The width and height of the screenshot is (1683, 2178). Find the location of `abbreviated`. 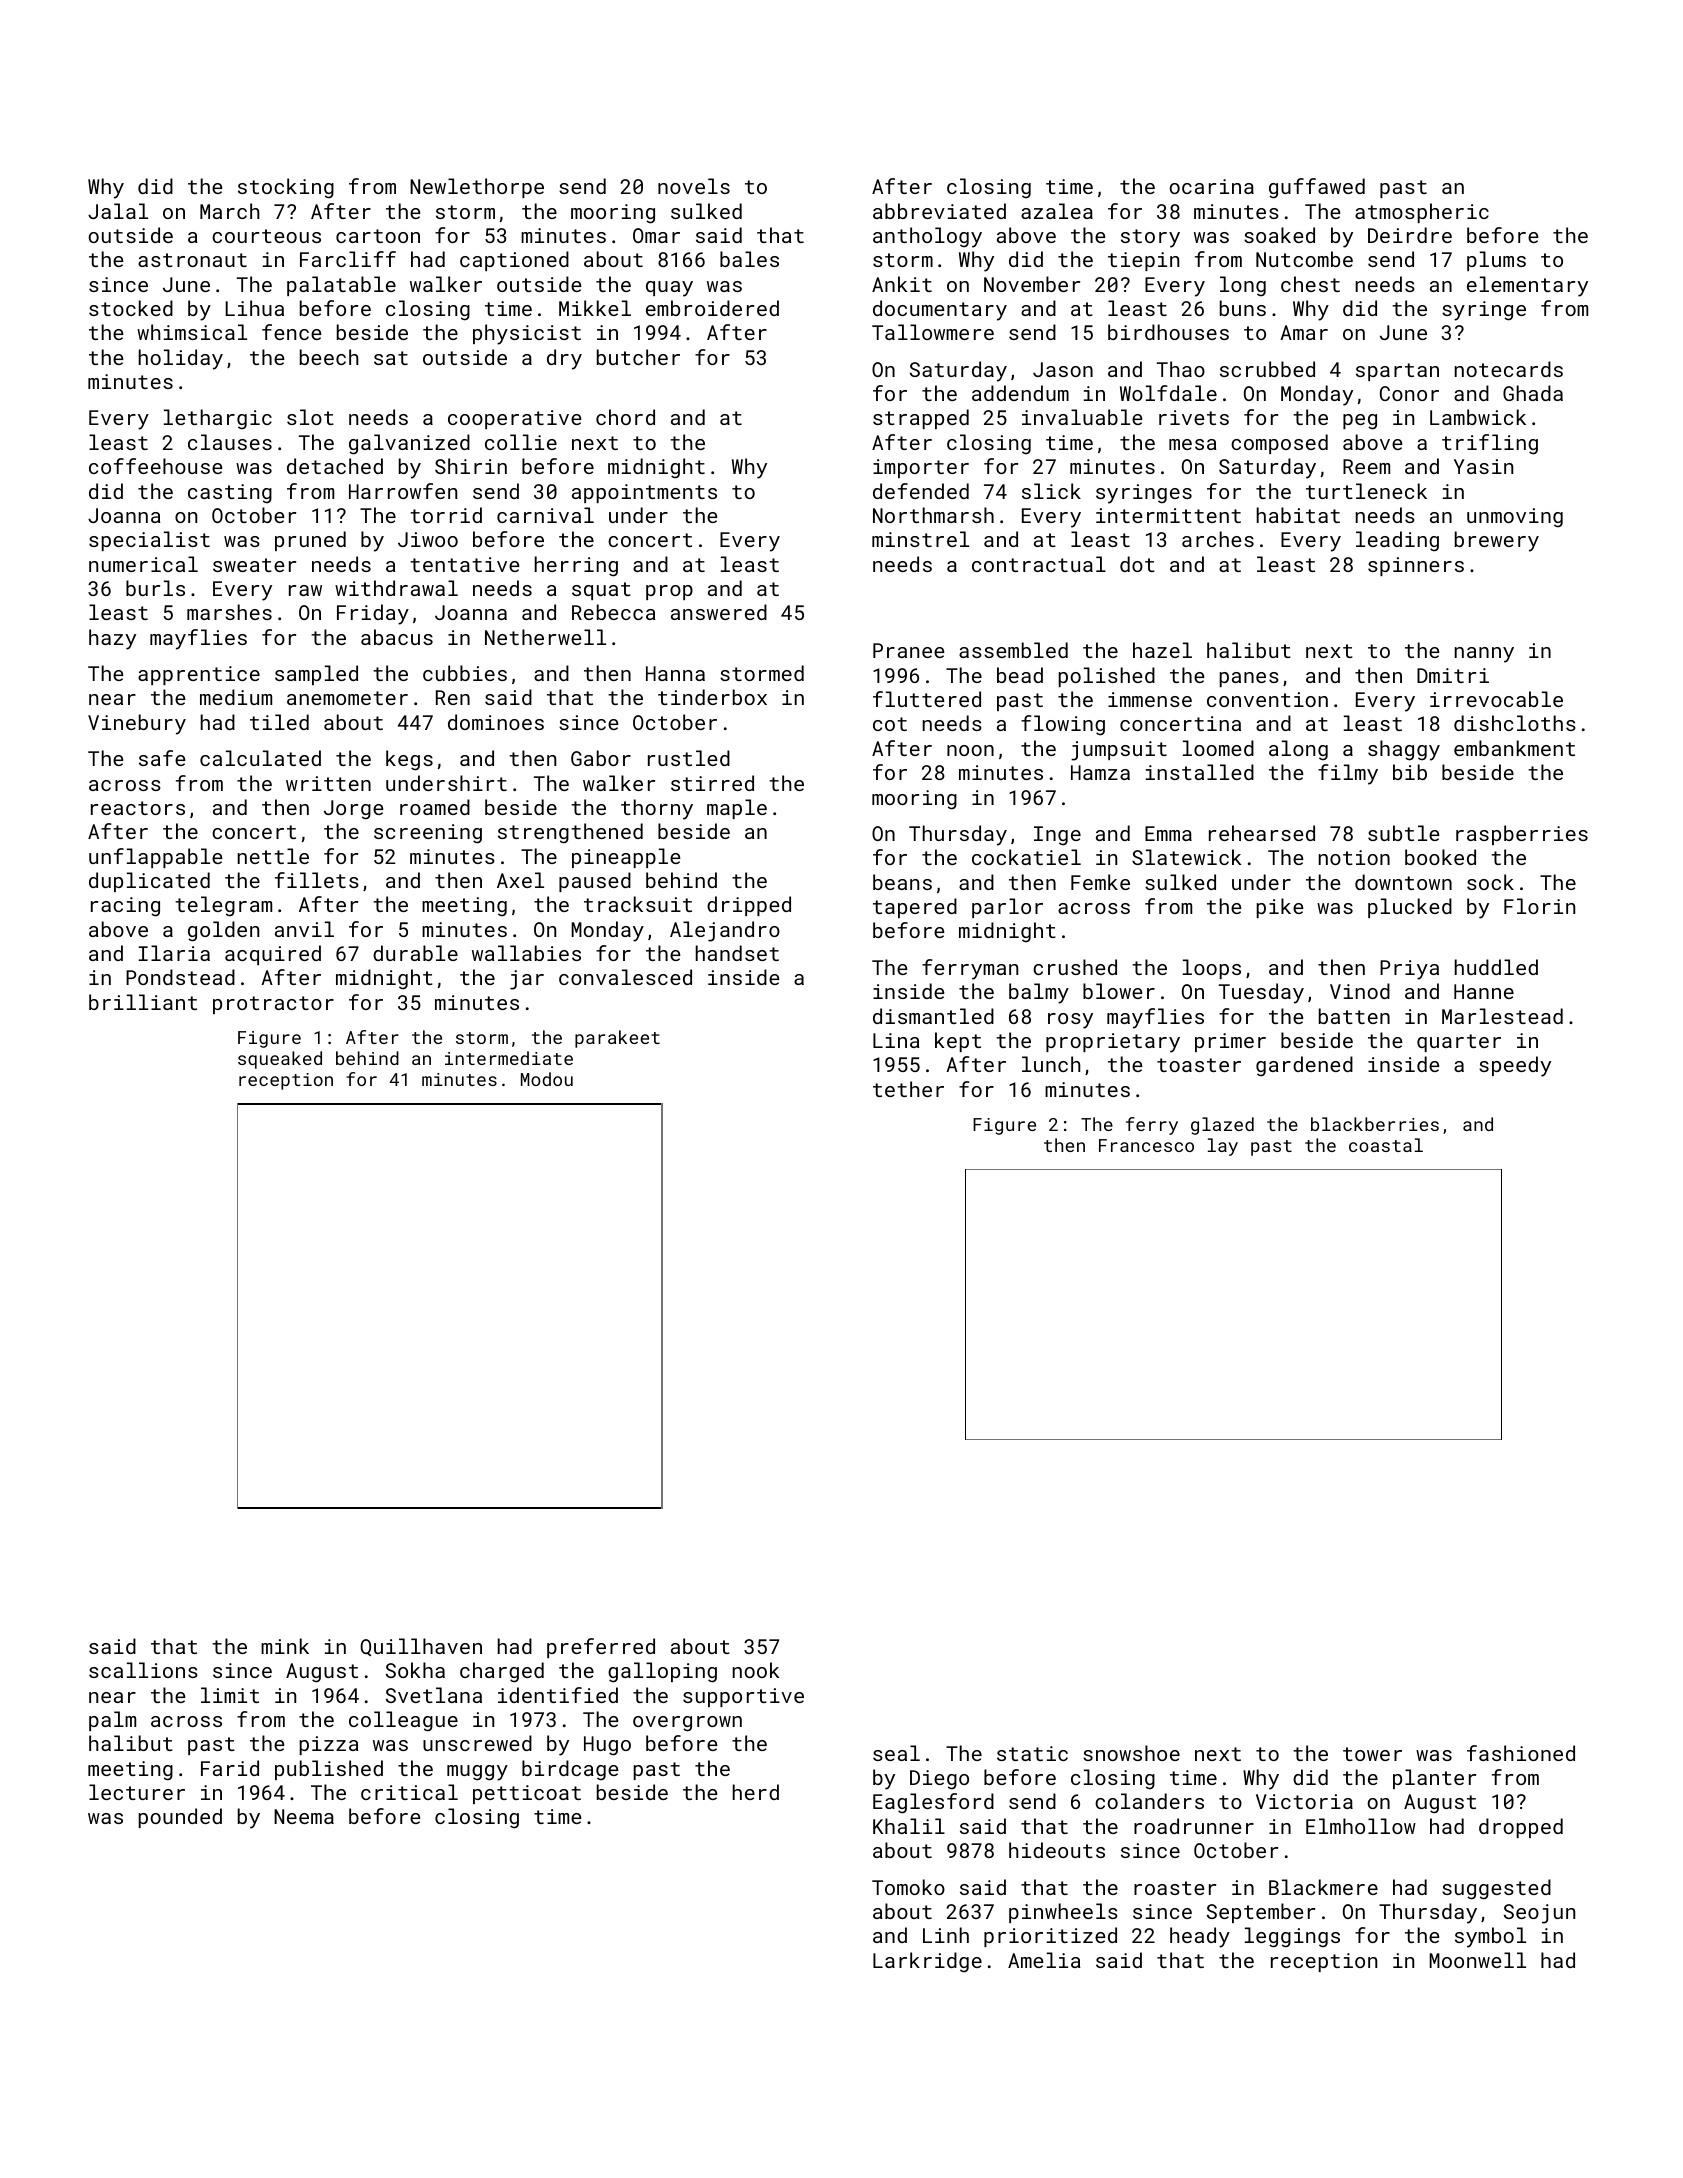

abbreviated is located at coordinates (939, 211).
